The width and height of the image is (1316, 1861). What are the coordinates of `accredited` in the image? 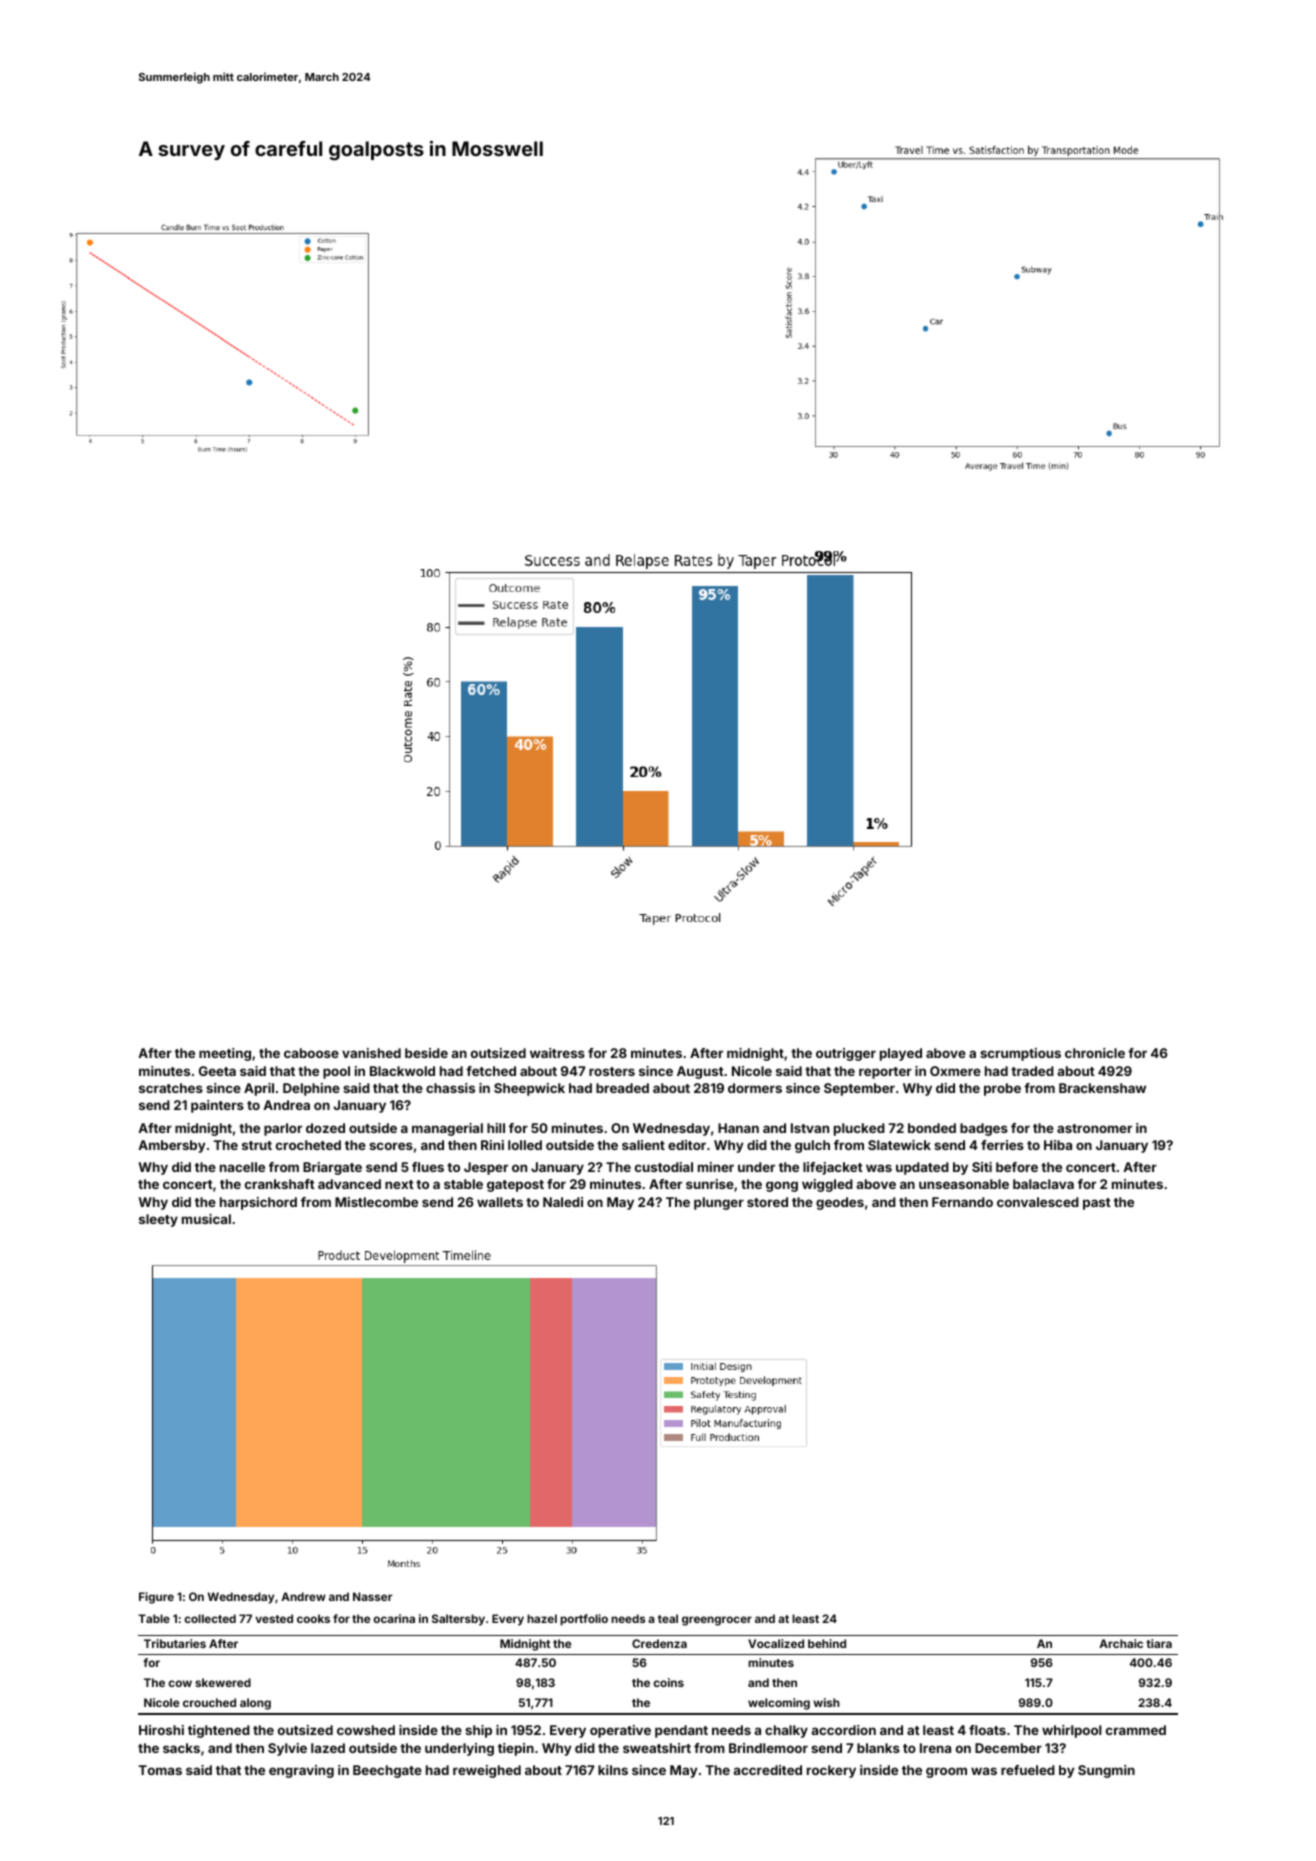 It's located at (768, 1770).
